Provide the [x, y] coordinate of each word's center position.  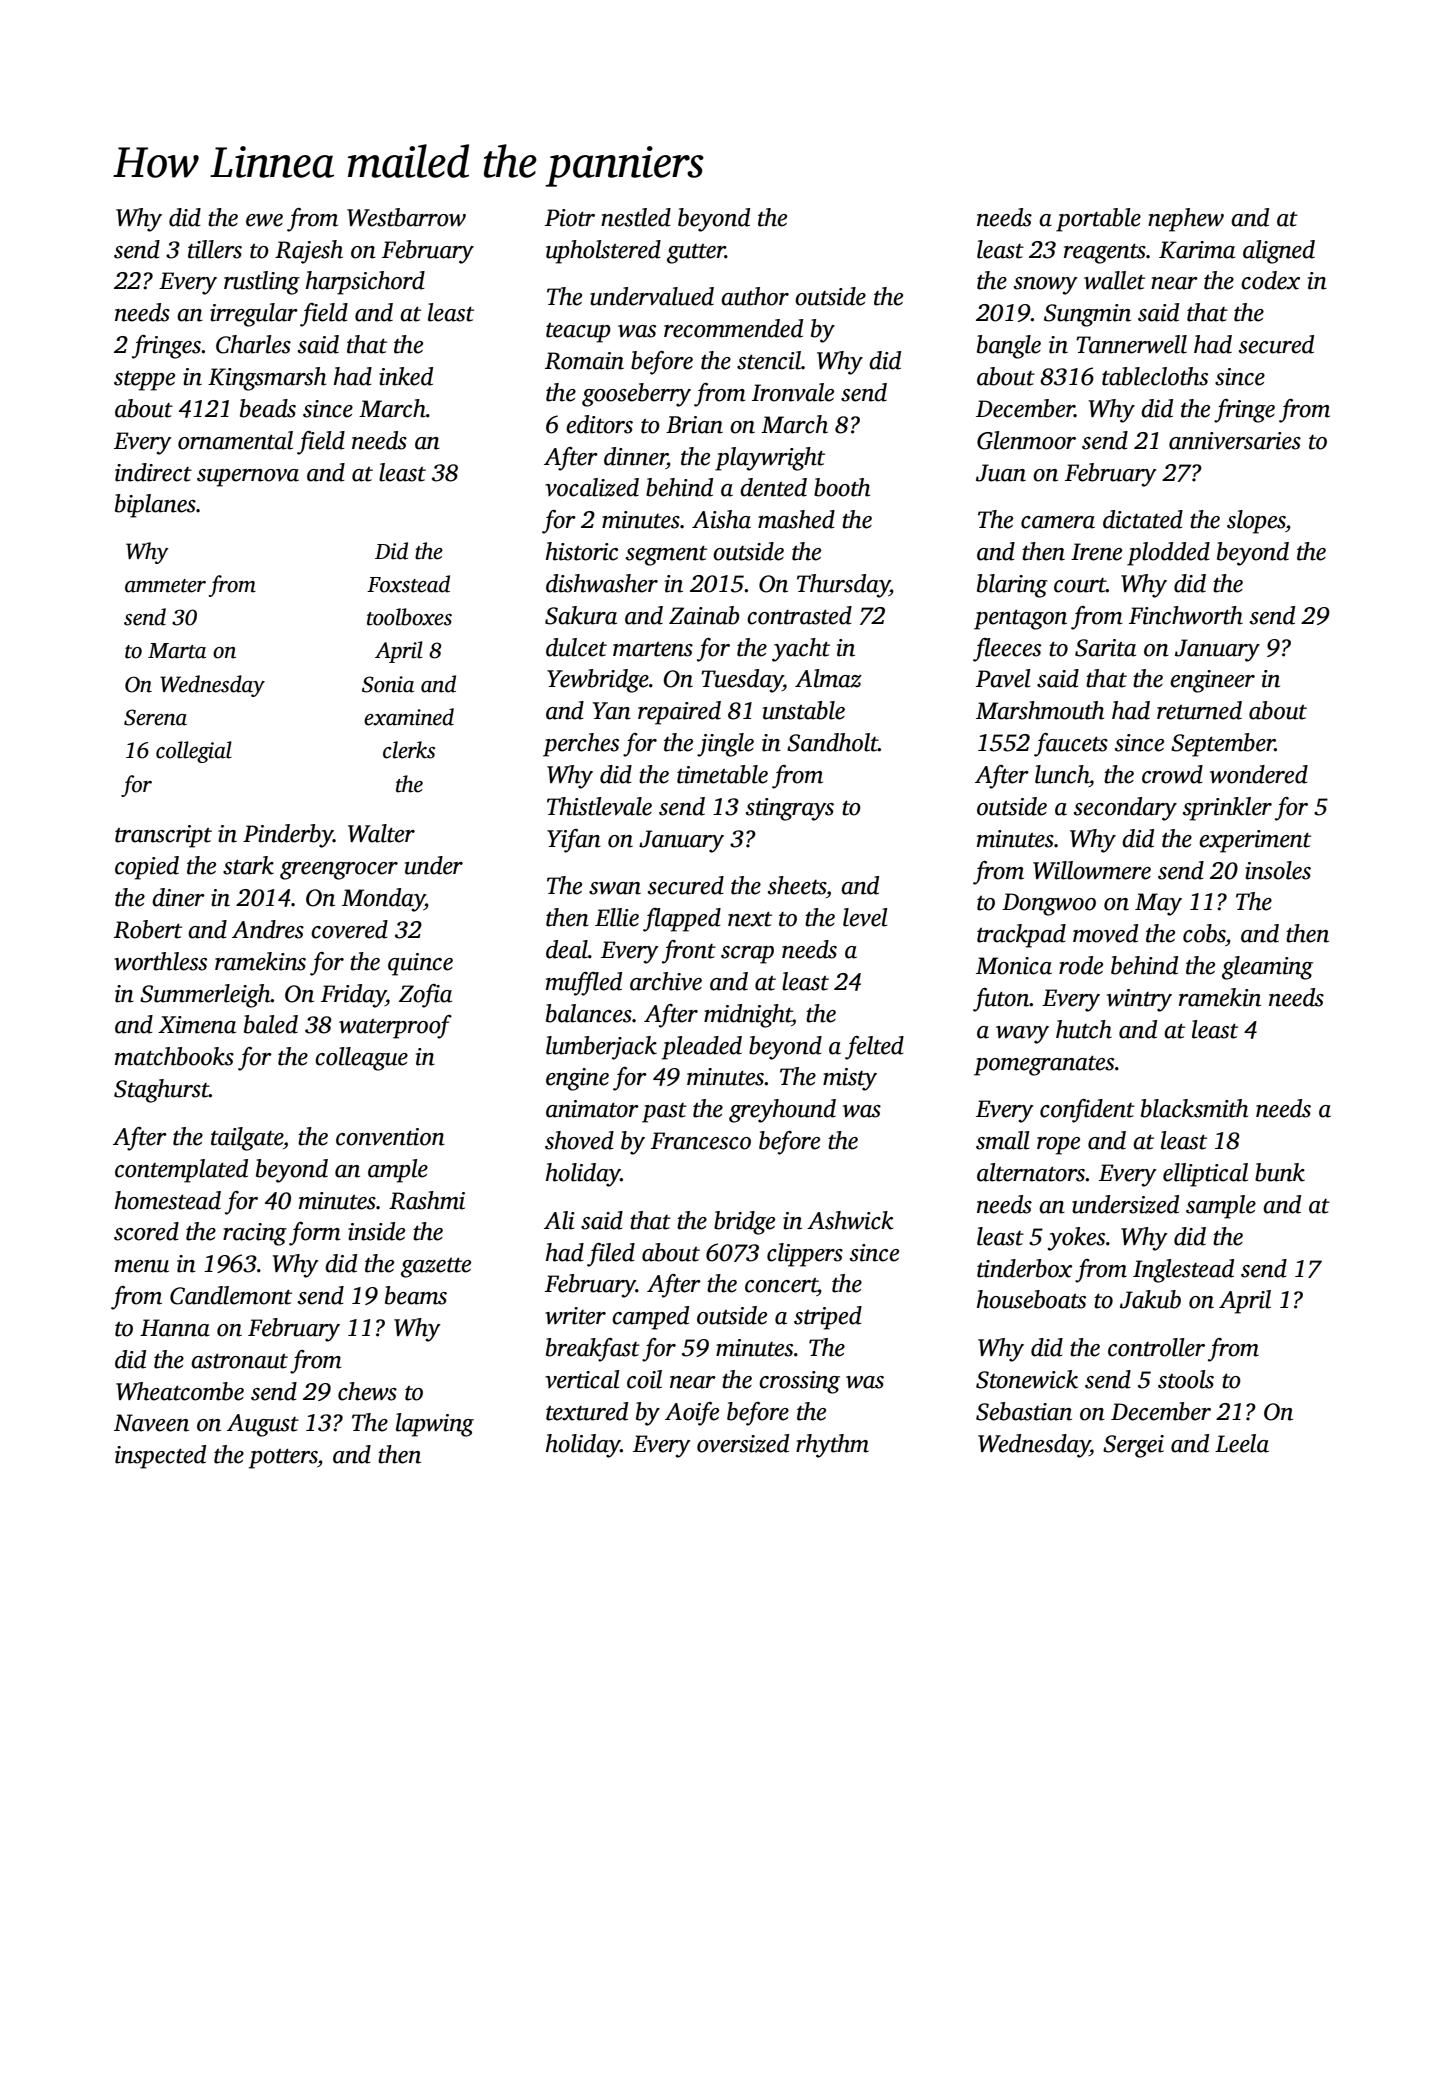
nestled [636, 217]
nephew [1186, 220]
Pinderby [288, 836]
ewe [264, 220]
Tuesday [742, 681]
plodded [1168, 554]
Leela [1242, 1443]
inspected [160, 1457]
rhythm [832, 1446]
